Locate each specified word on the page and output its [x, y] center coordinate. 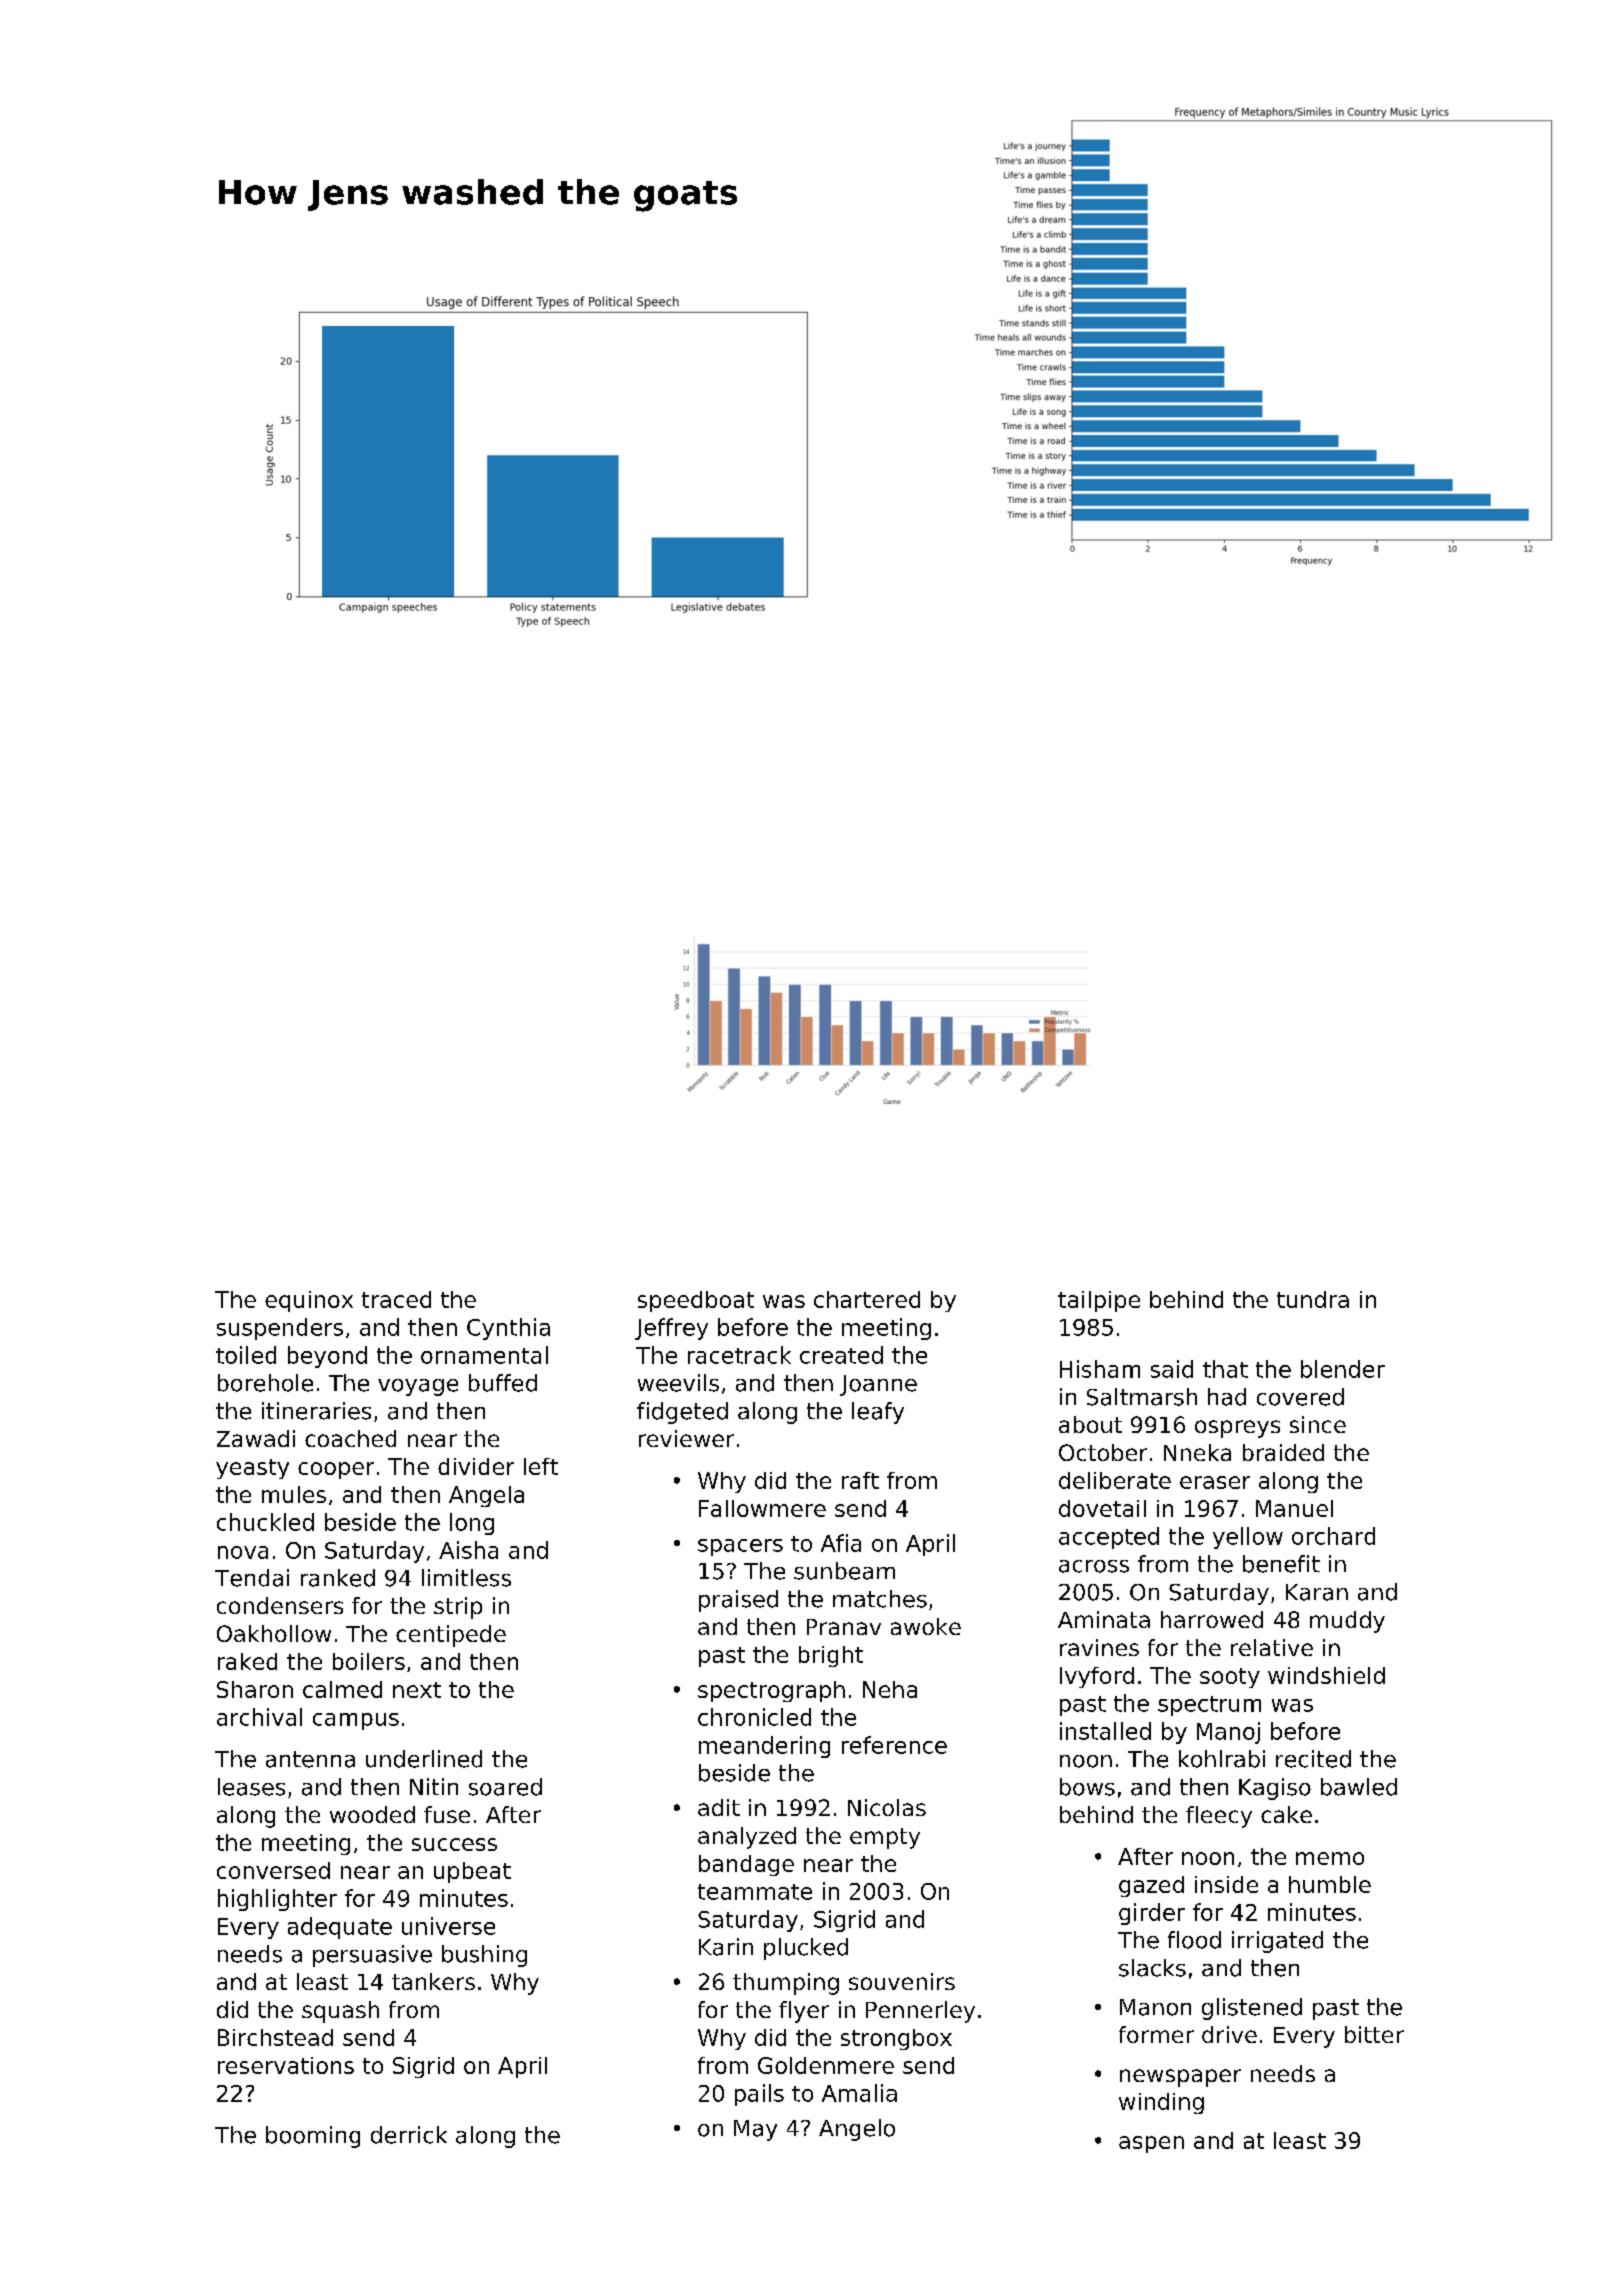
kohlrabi [1222, 1759]
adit [719, 1807]
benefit [1281, 1564]
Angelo [857, 2130]
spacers [740, 1547]
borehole [265, 1383]
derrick [409, 2135]
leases [251, 1787]
